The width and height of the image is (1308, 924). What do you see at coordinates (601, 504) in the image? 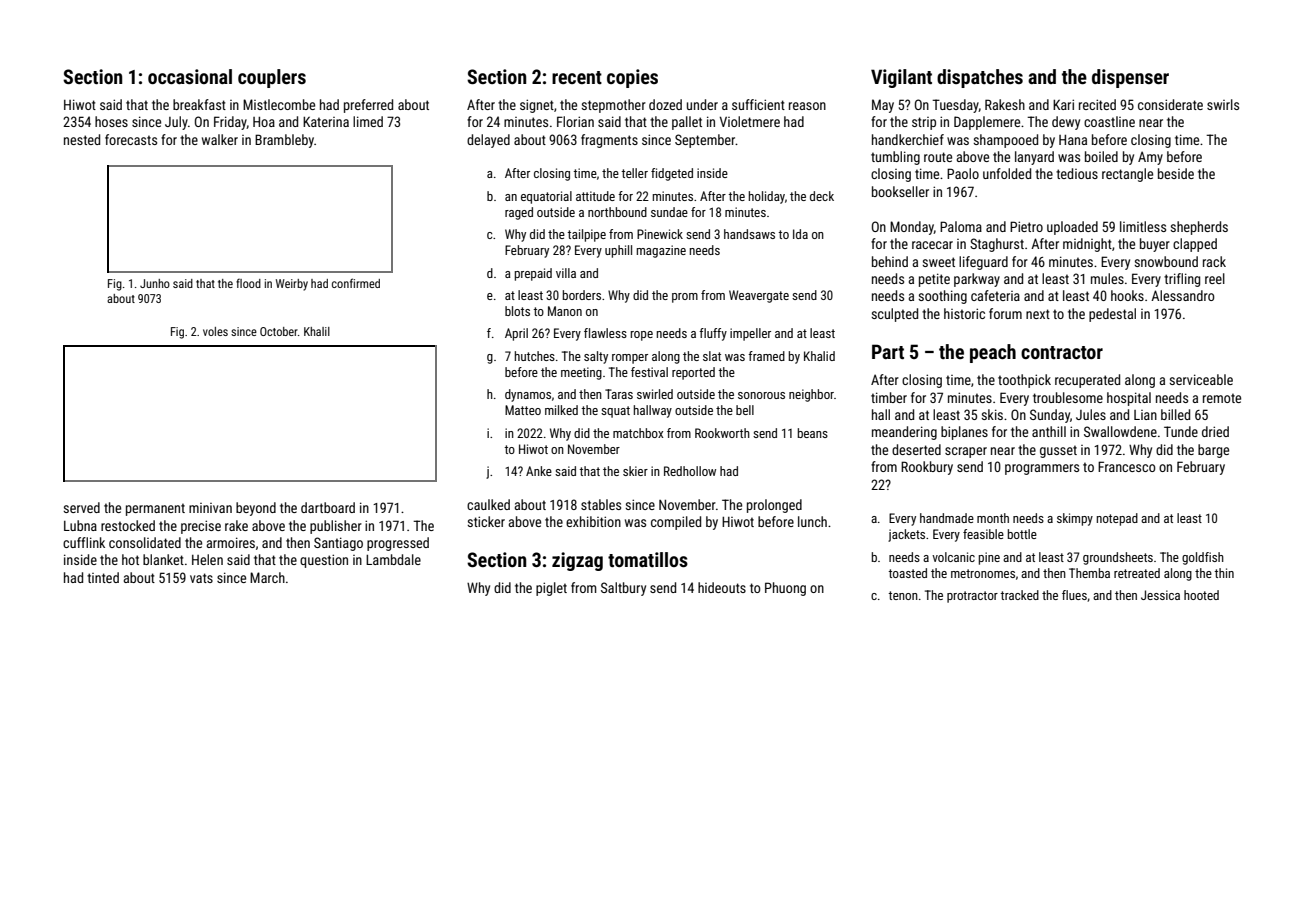
I see `stables` at bounding box center [601, 504].
